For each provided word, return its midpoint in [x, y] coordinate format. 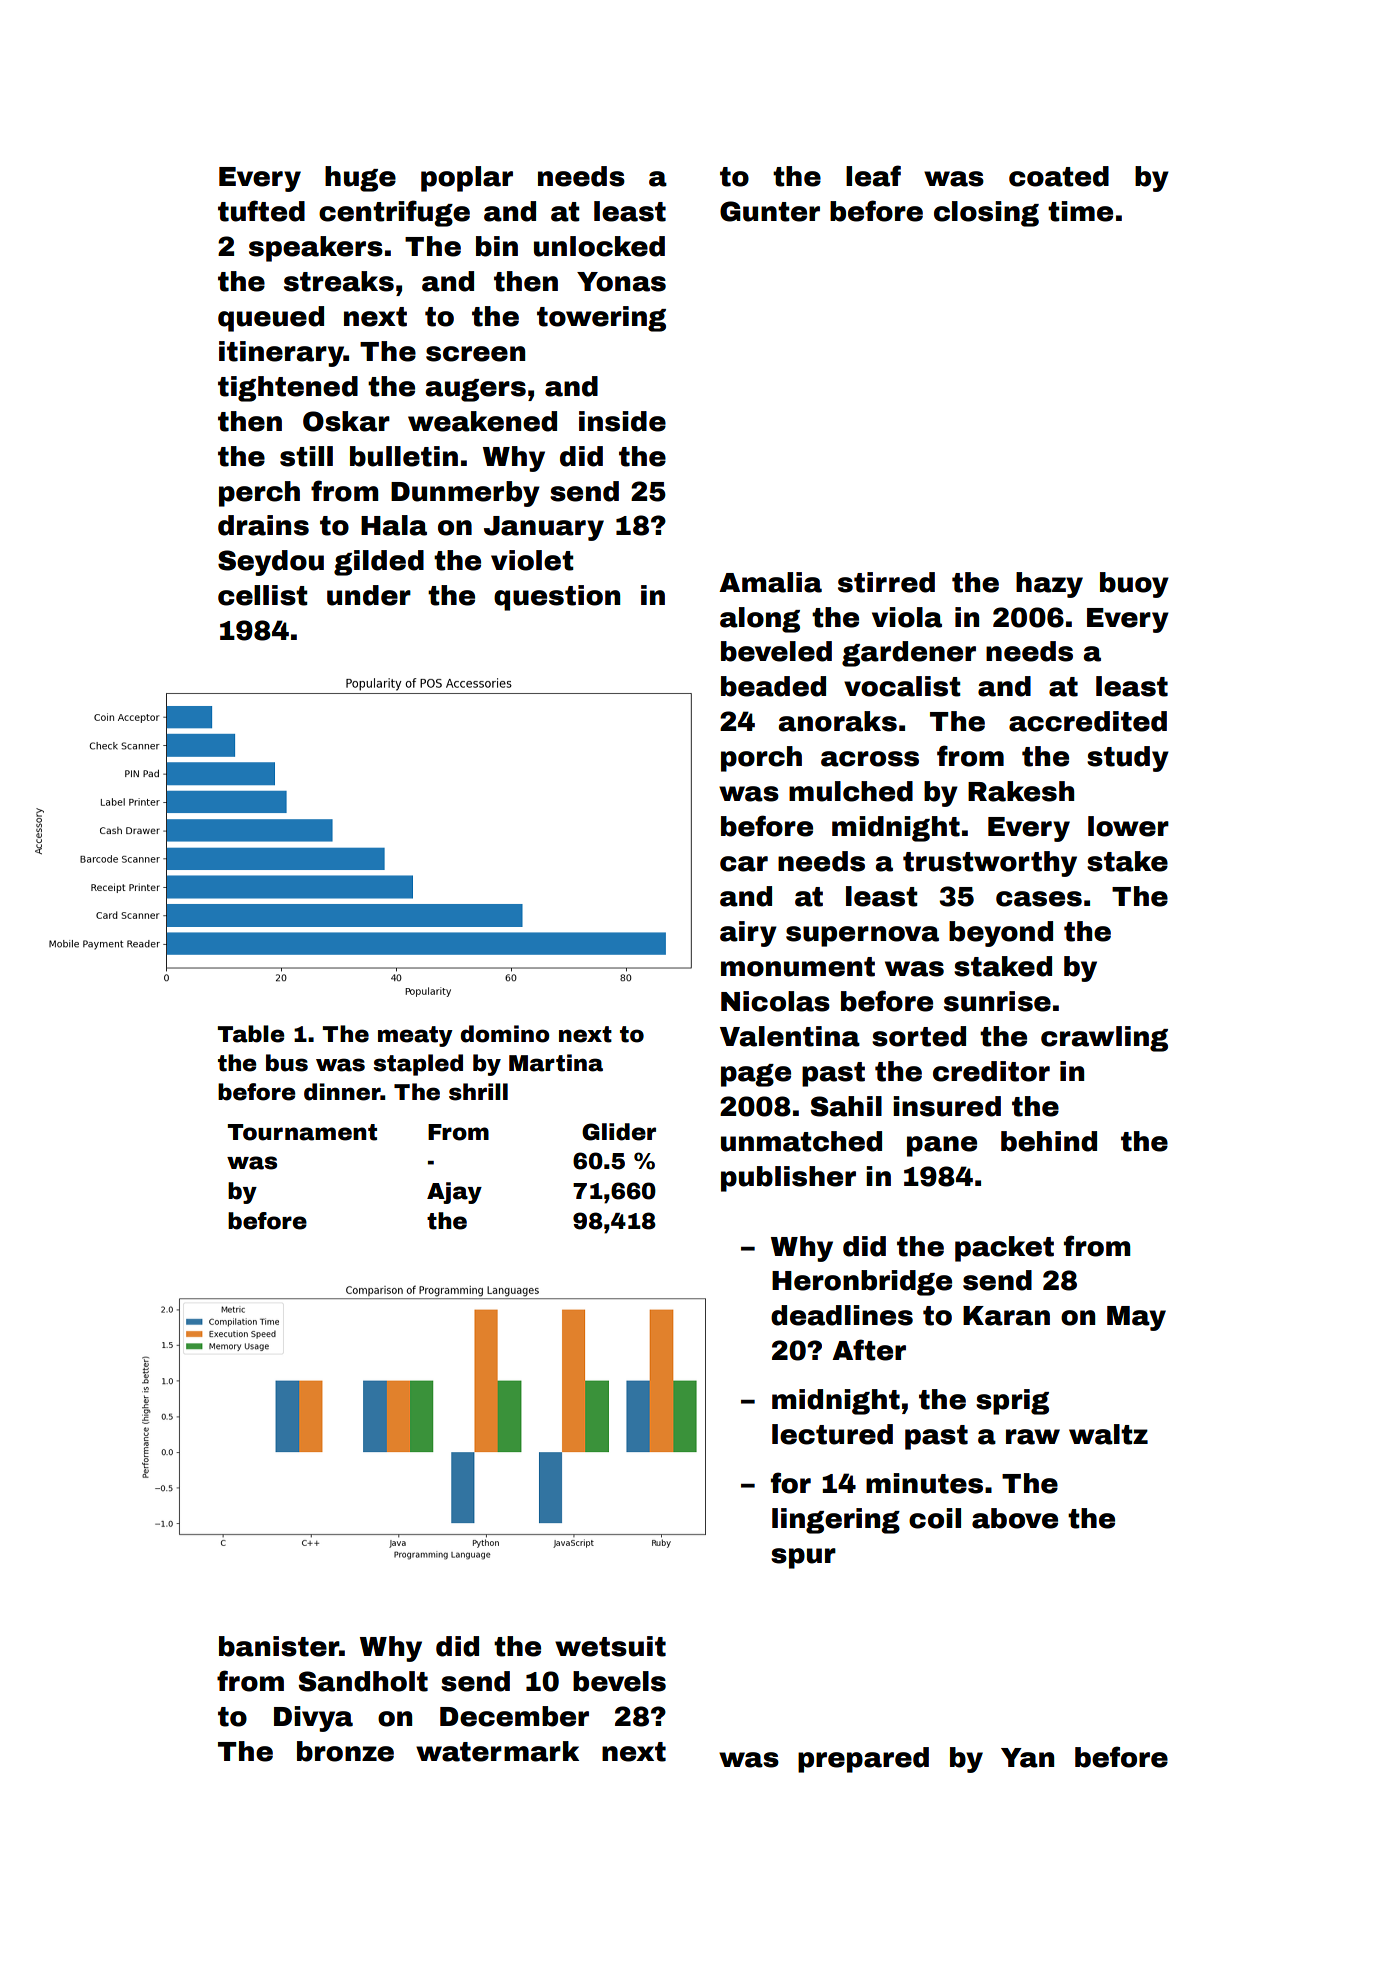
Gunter [770, 211]
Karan [1006, 1316]
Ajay [454, 1193]
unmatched [801, 1141]
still [306, 456]
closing [986, 214]
